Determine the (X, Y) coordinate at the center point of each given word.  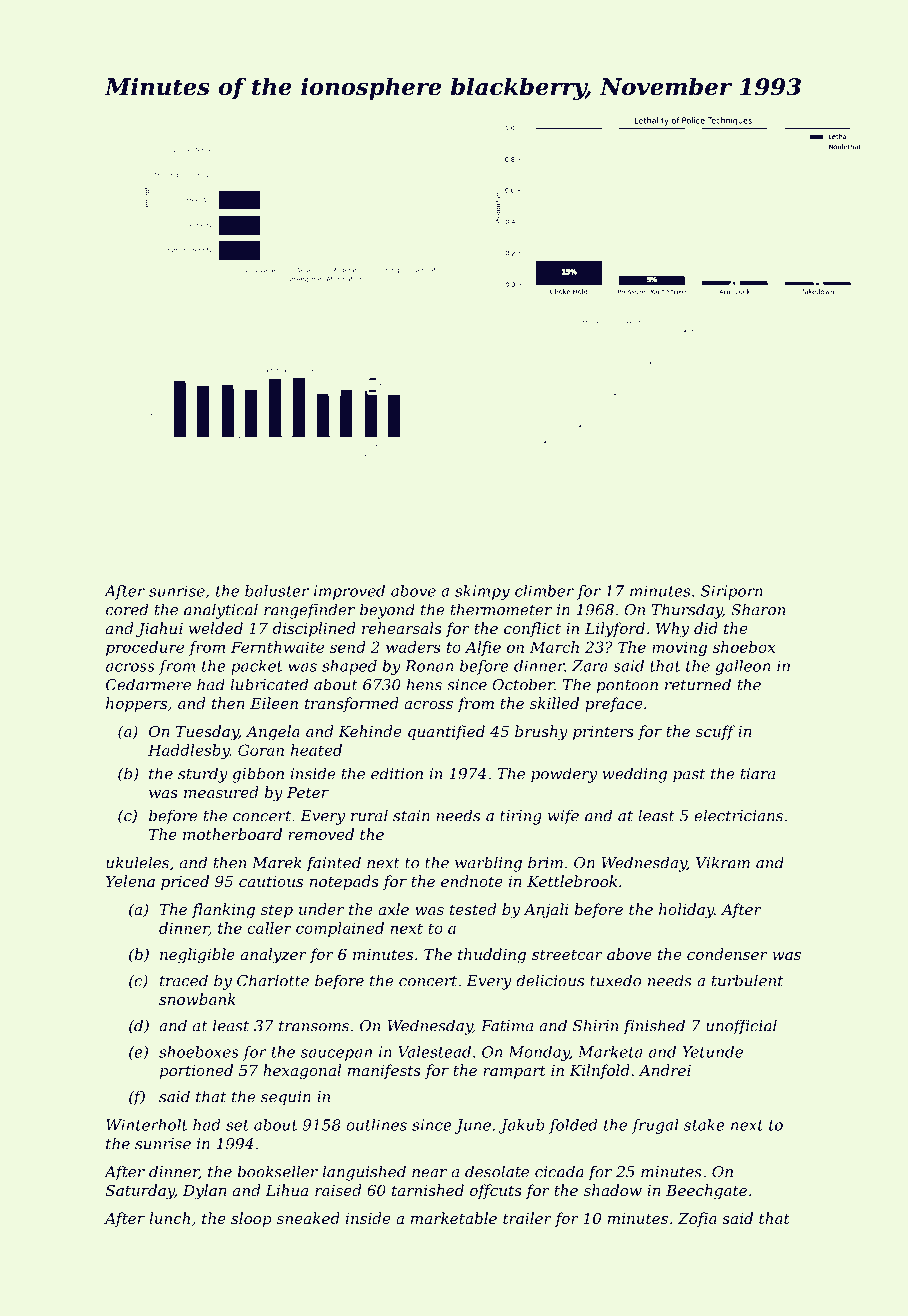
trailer (527, 1218)
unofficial (741, 1027)
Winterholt (146, 1125)
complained (340, 929)
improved (349, 592)
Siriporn (732, 592)
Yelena (130, 881)
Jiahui (159, 629)
